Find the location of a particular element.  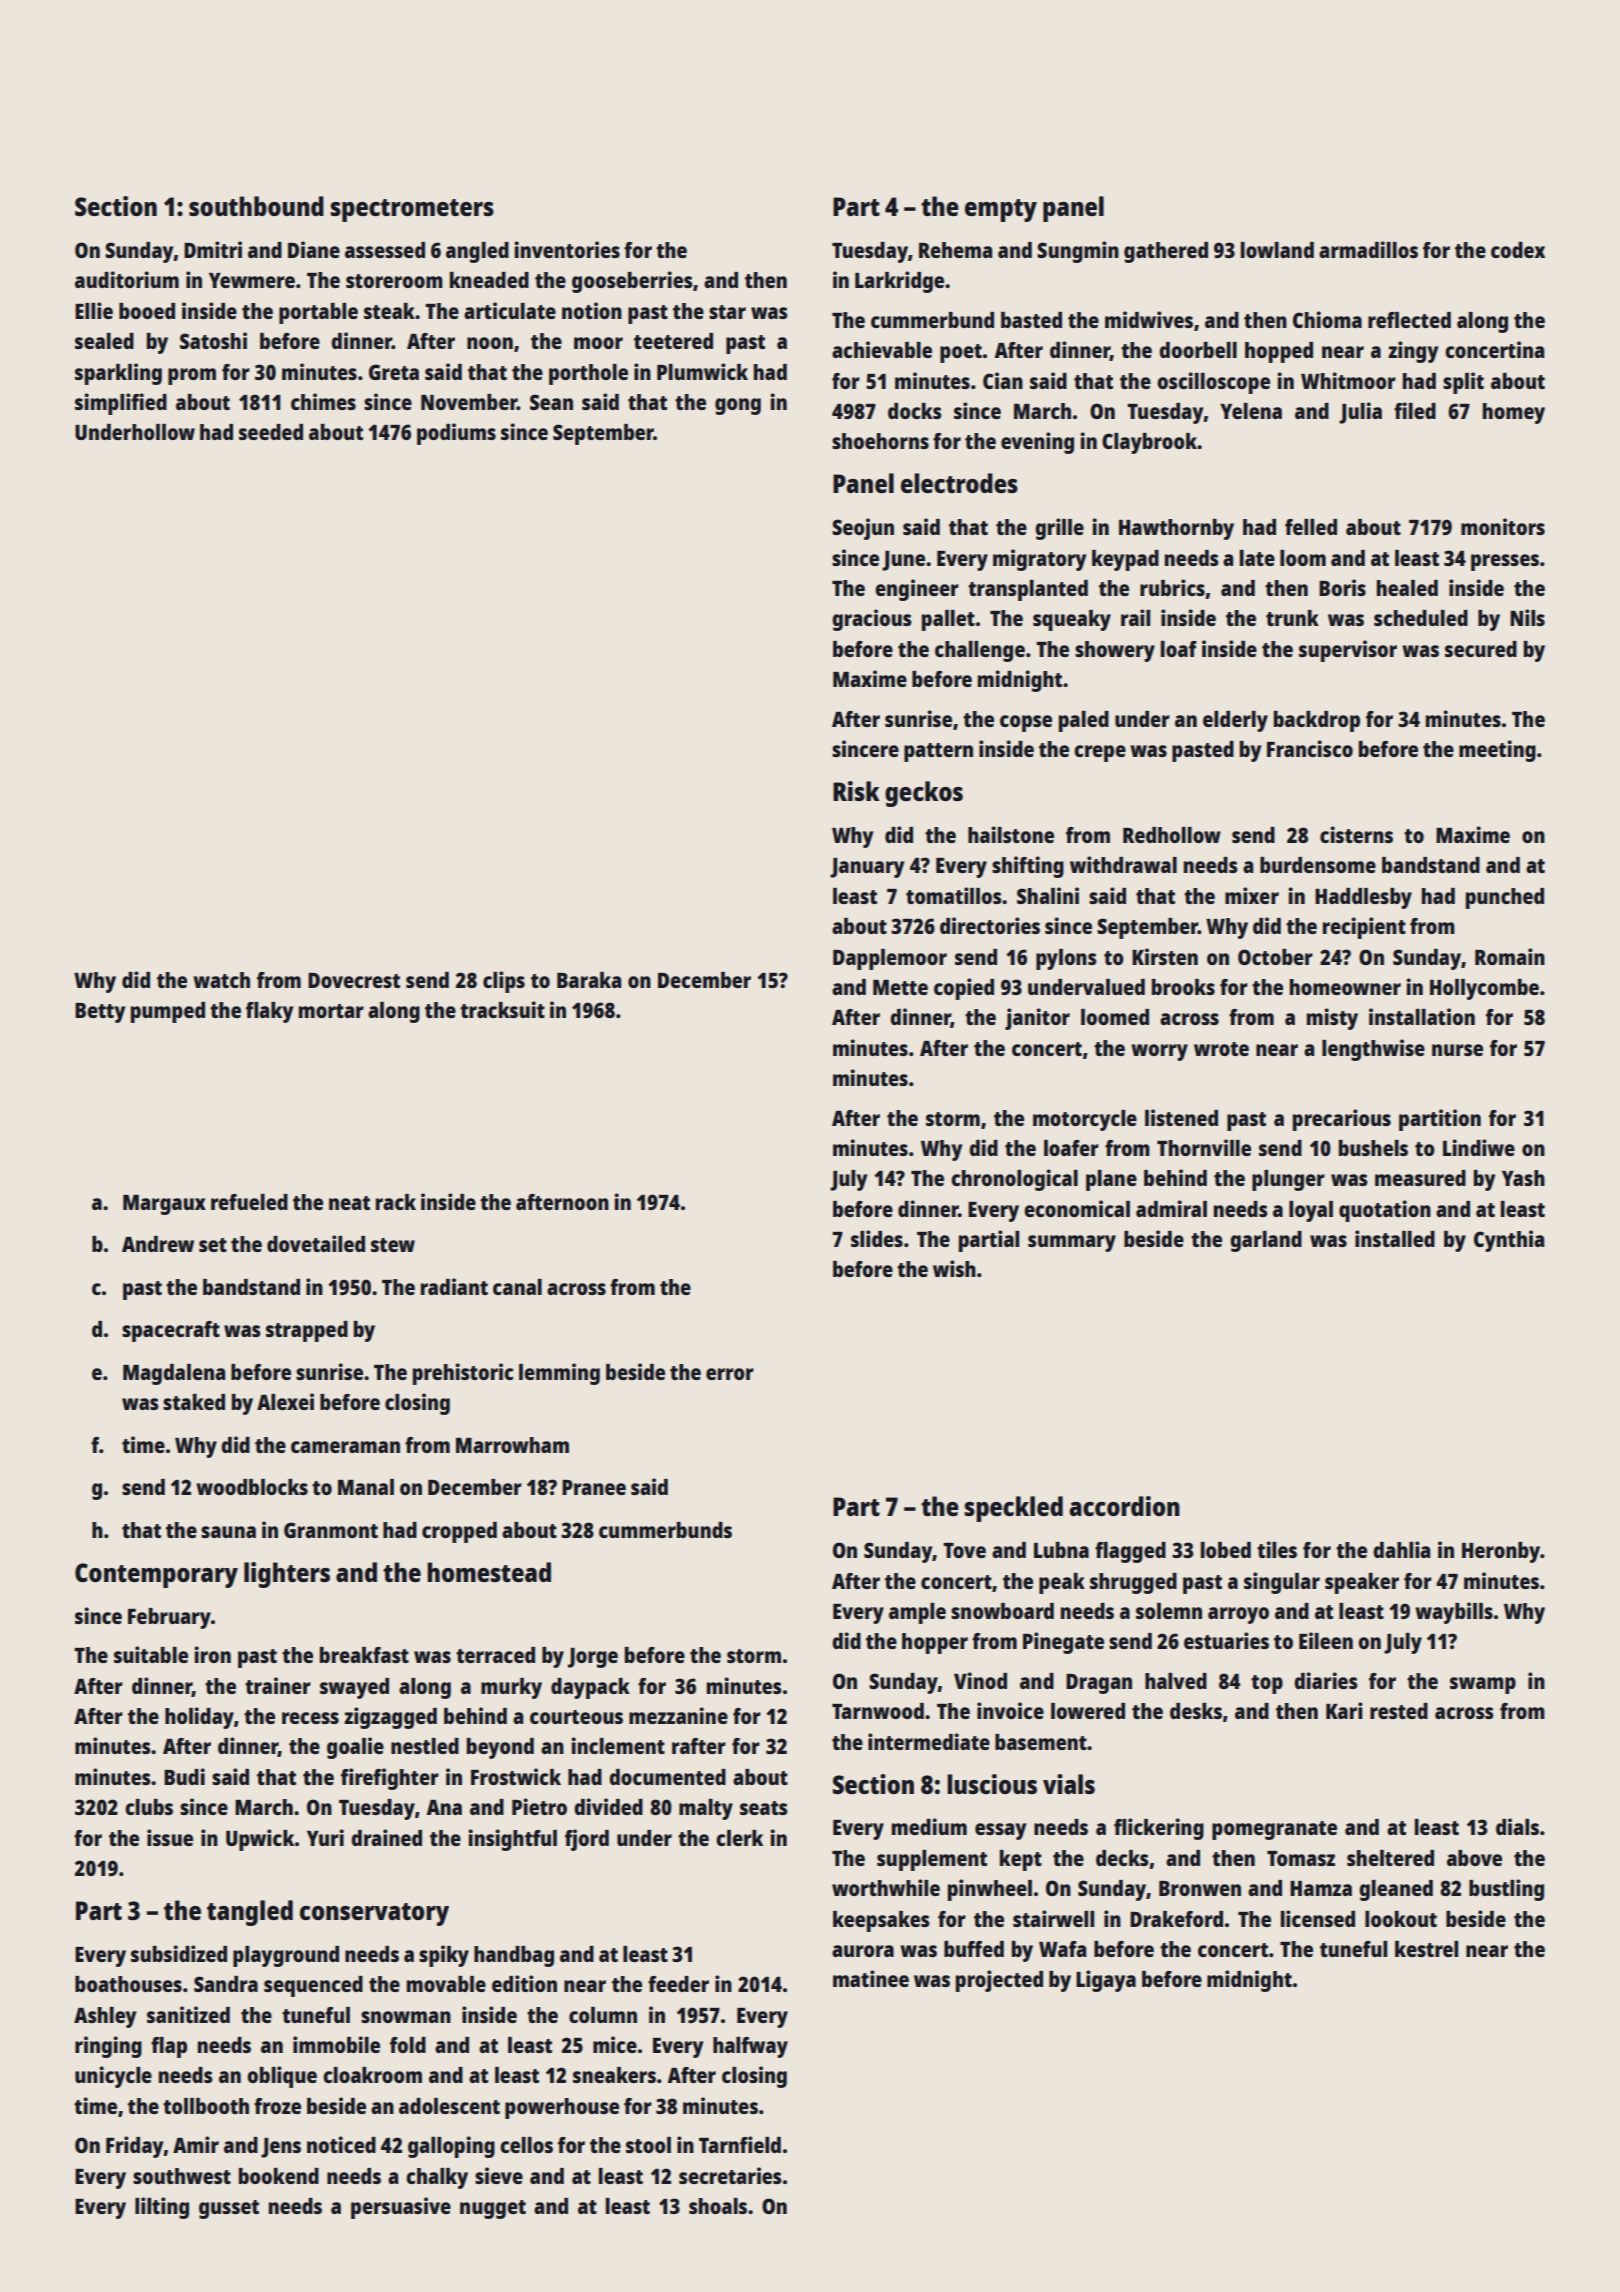

gong is located at coordinates (738, 406).
